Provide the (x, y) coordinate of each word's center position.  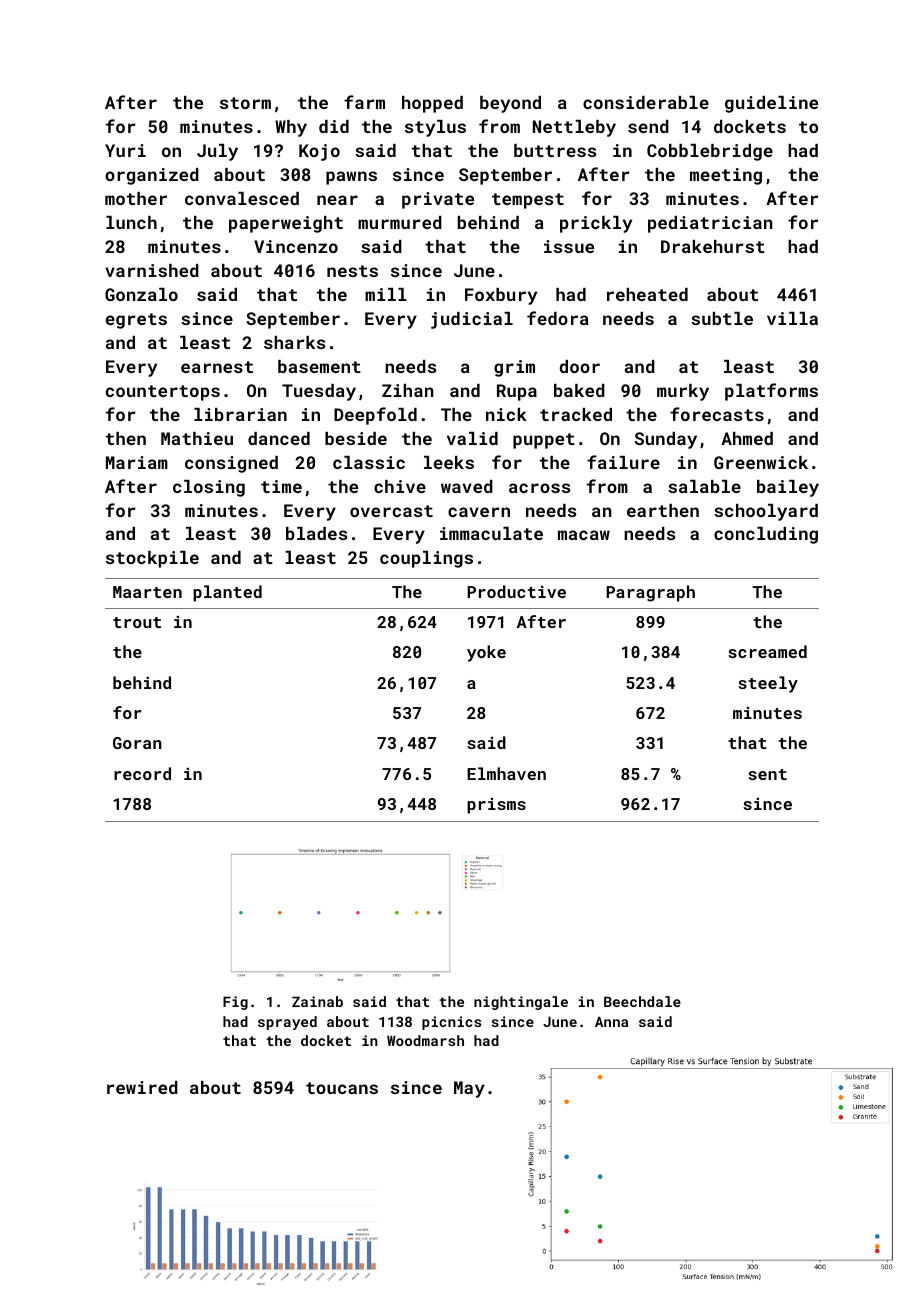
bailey (788, 488)
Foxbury (501, 296)
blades (316, 533)
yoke (486, 653)
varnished (152, 270)
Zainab (317, 1001)
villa (792, 318)
